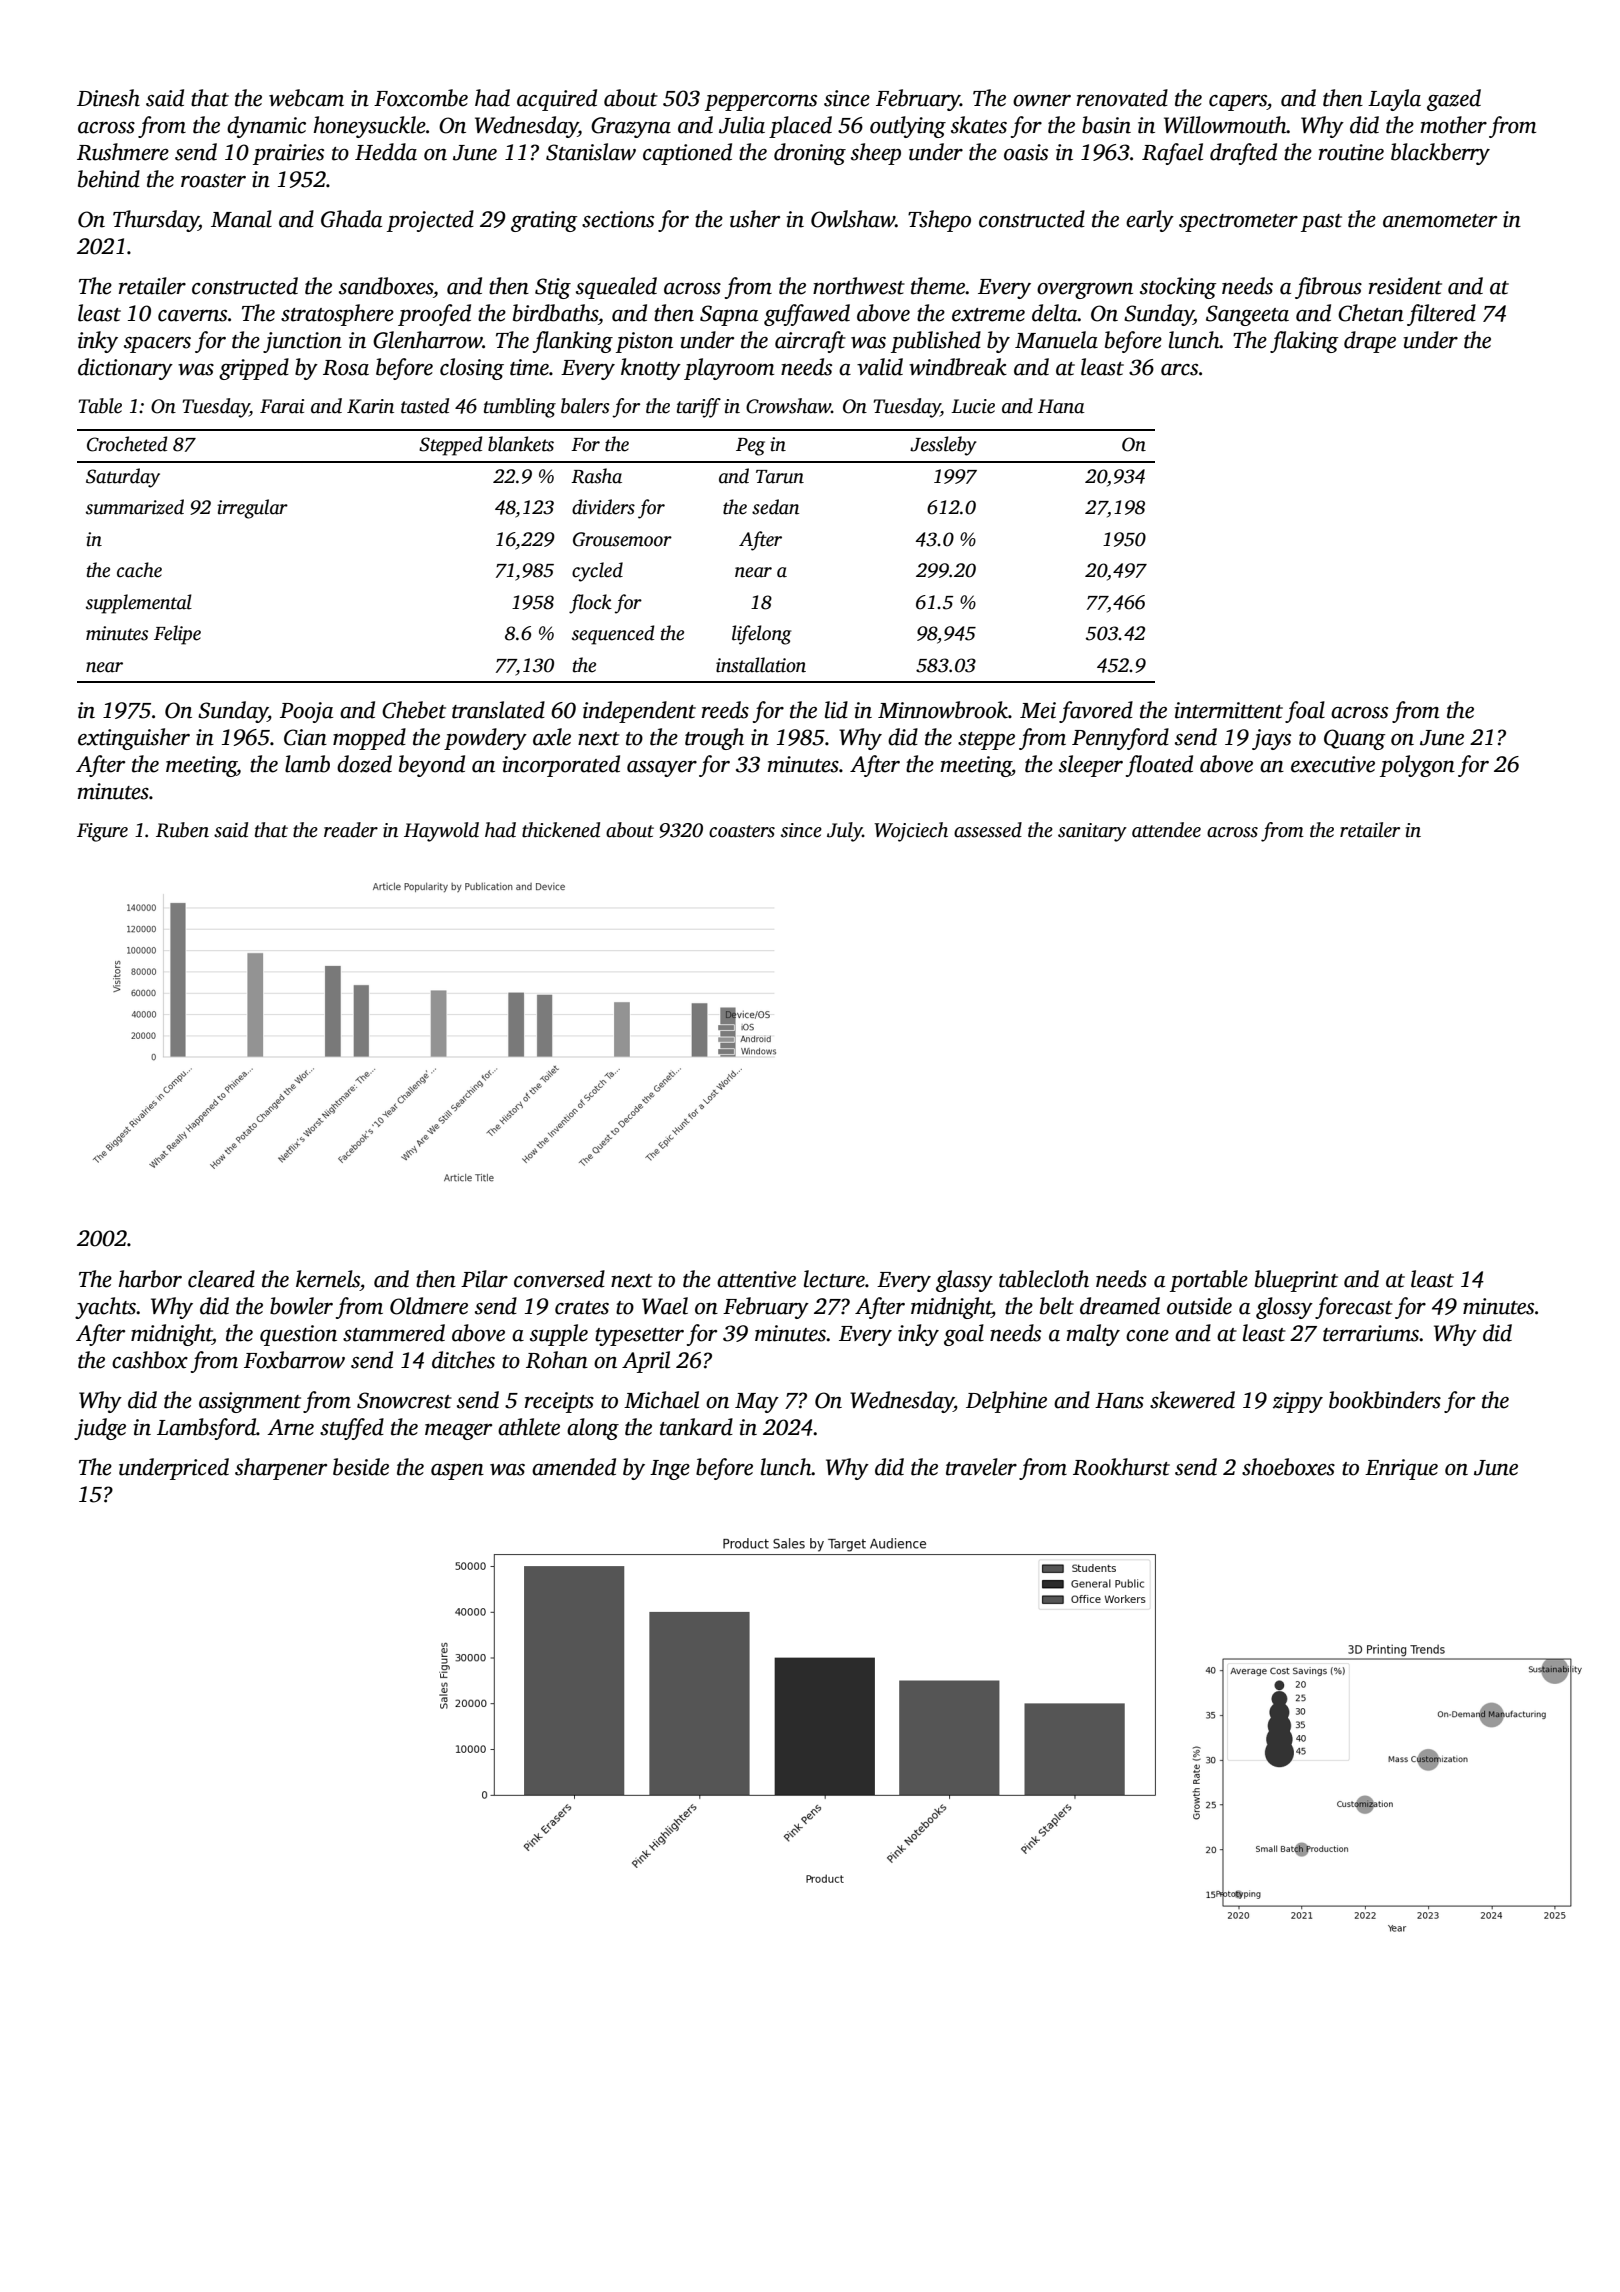  What do you see at coordinates (1401, 1469) in the document?
I see `Enrique` at bounding box center [1401, 1469].
